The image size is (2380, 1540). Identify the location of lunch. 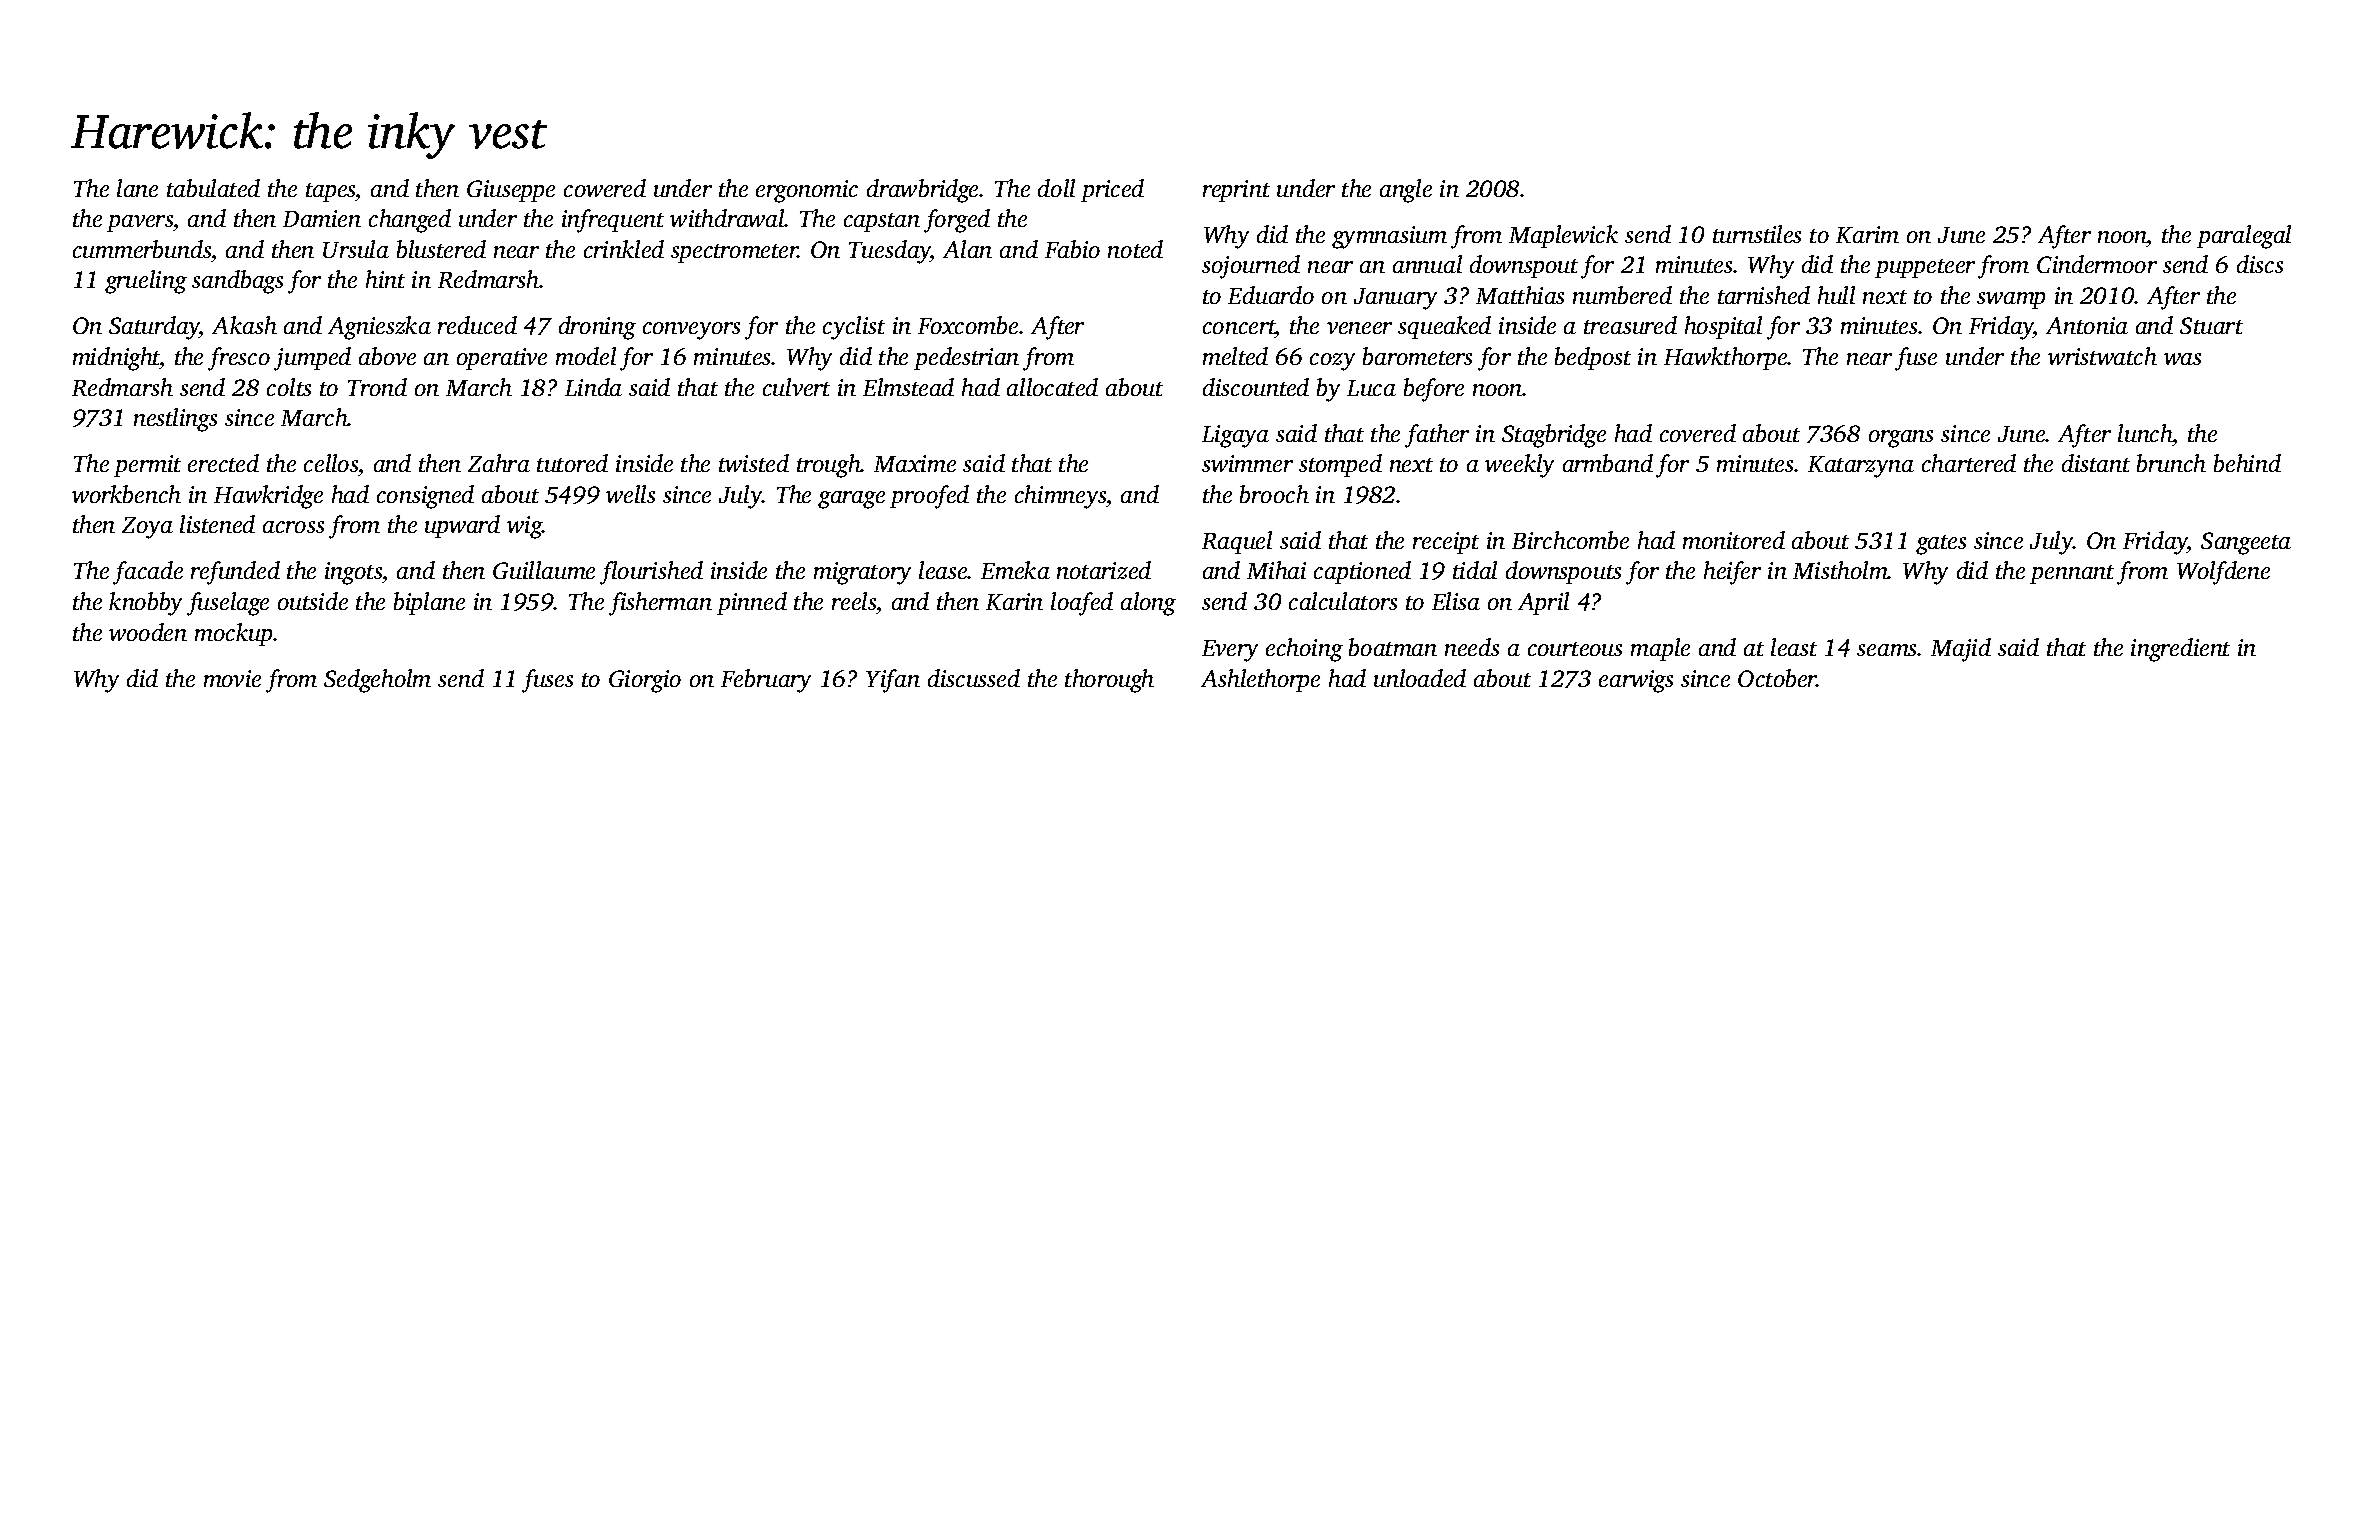
(2145, 433).
